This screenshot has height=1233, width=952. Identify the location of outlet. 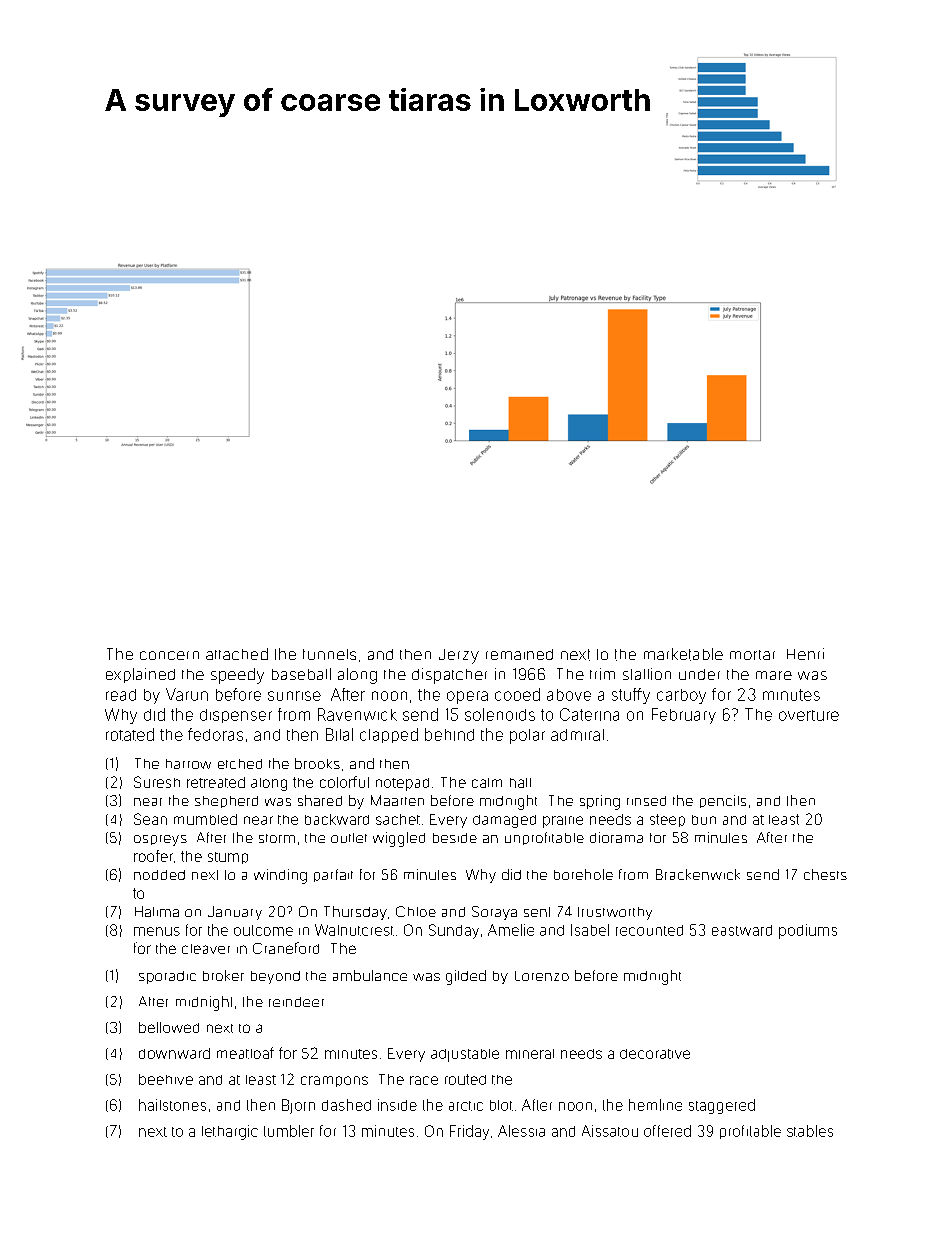
(349, 838).
